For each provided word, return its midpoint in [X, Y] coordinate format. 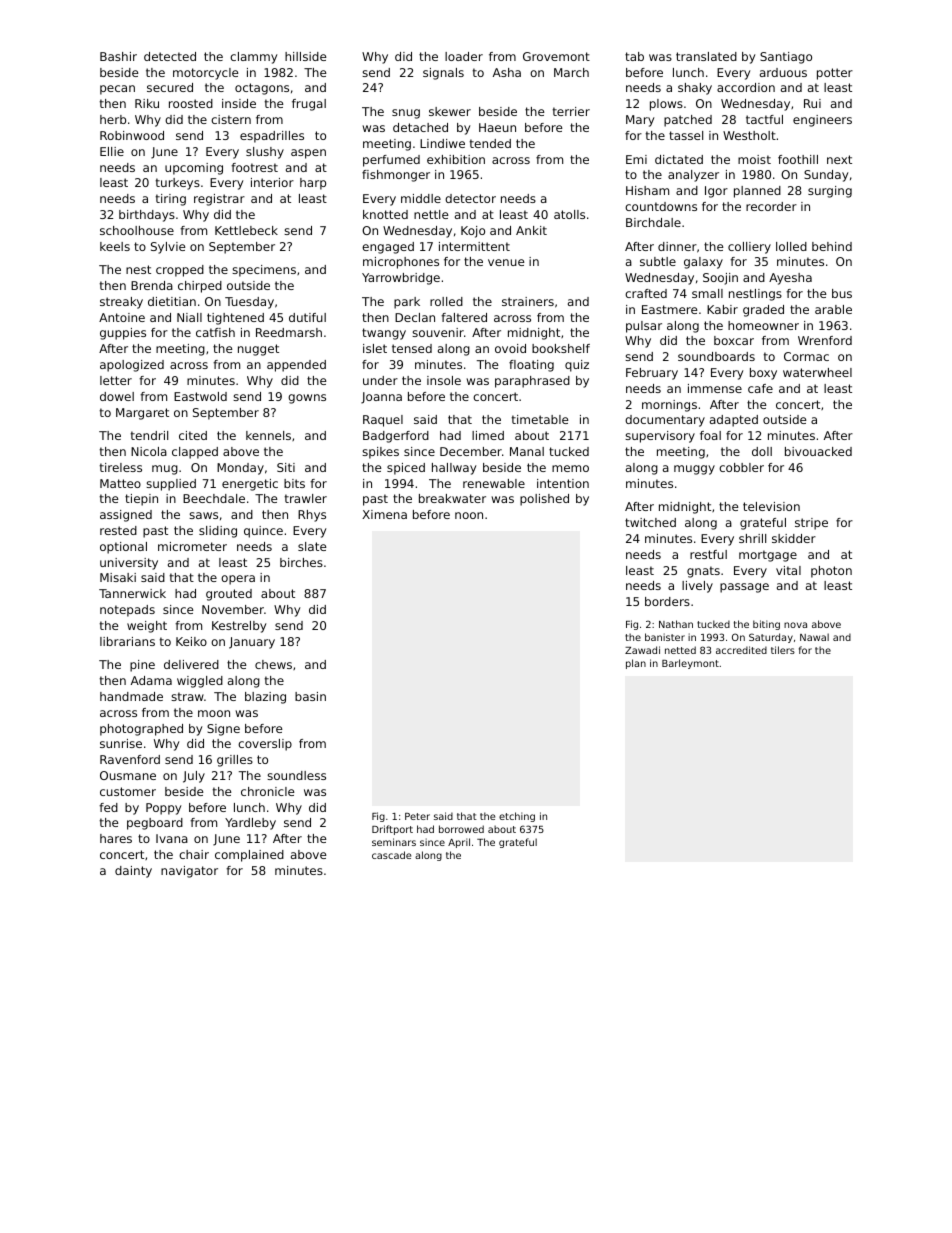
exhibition [456, 159]
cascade [391, 855]
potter [835, 74]
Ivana [172, 838]
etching [517, 817]
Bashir [118, 56]
